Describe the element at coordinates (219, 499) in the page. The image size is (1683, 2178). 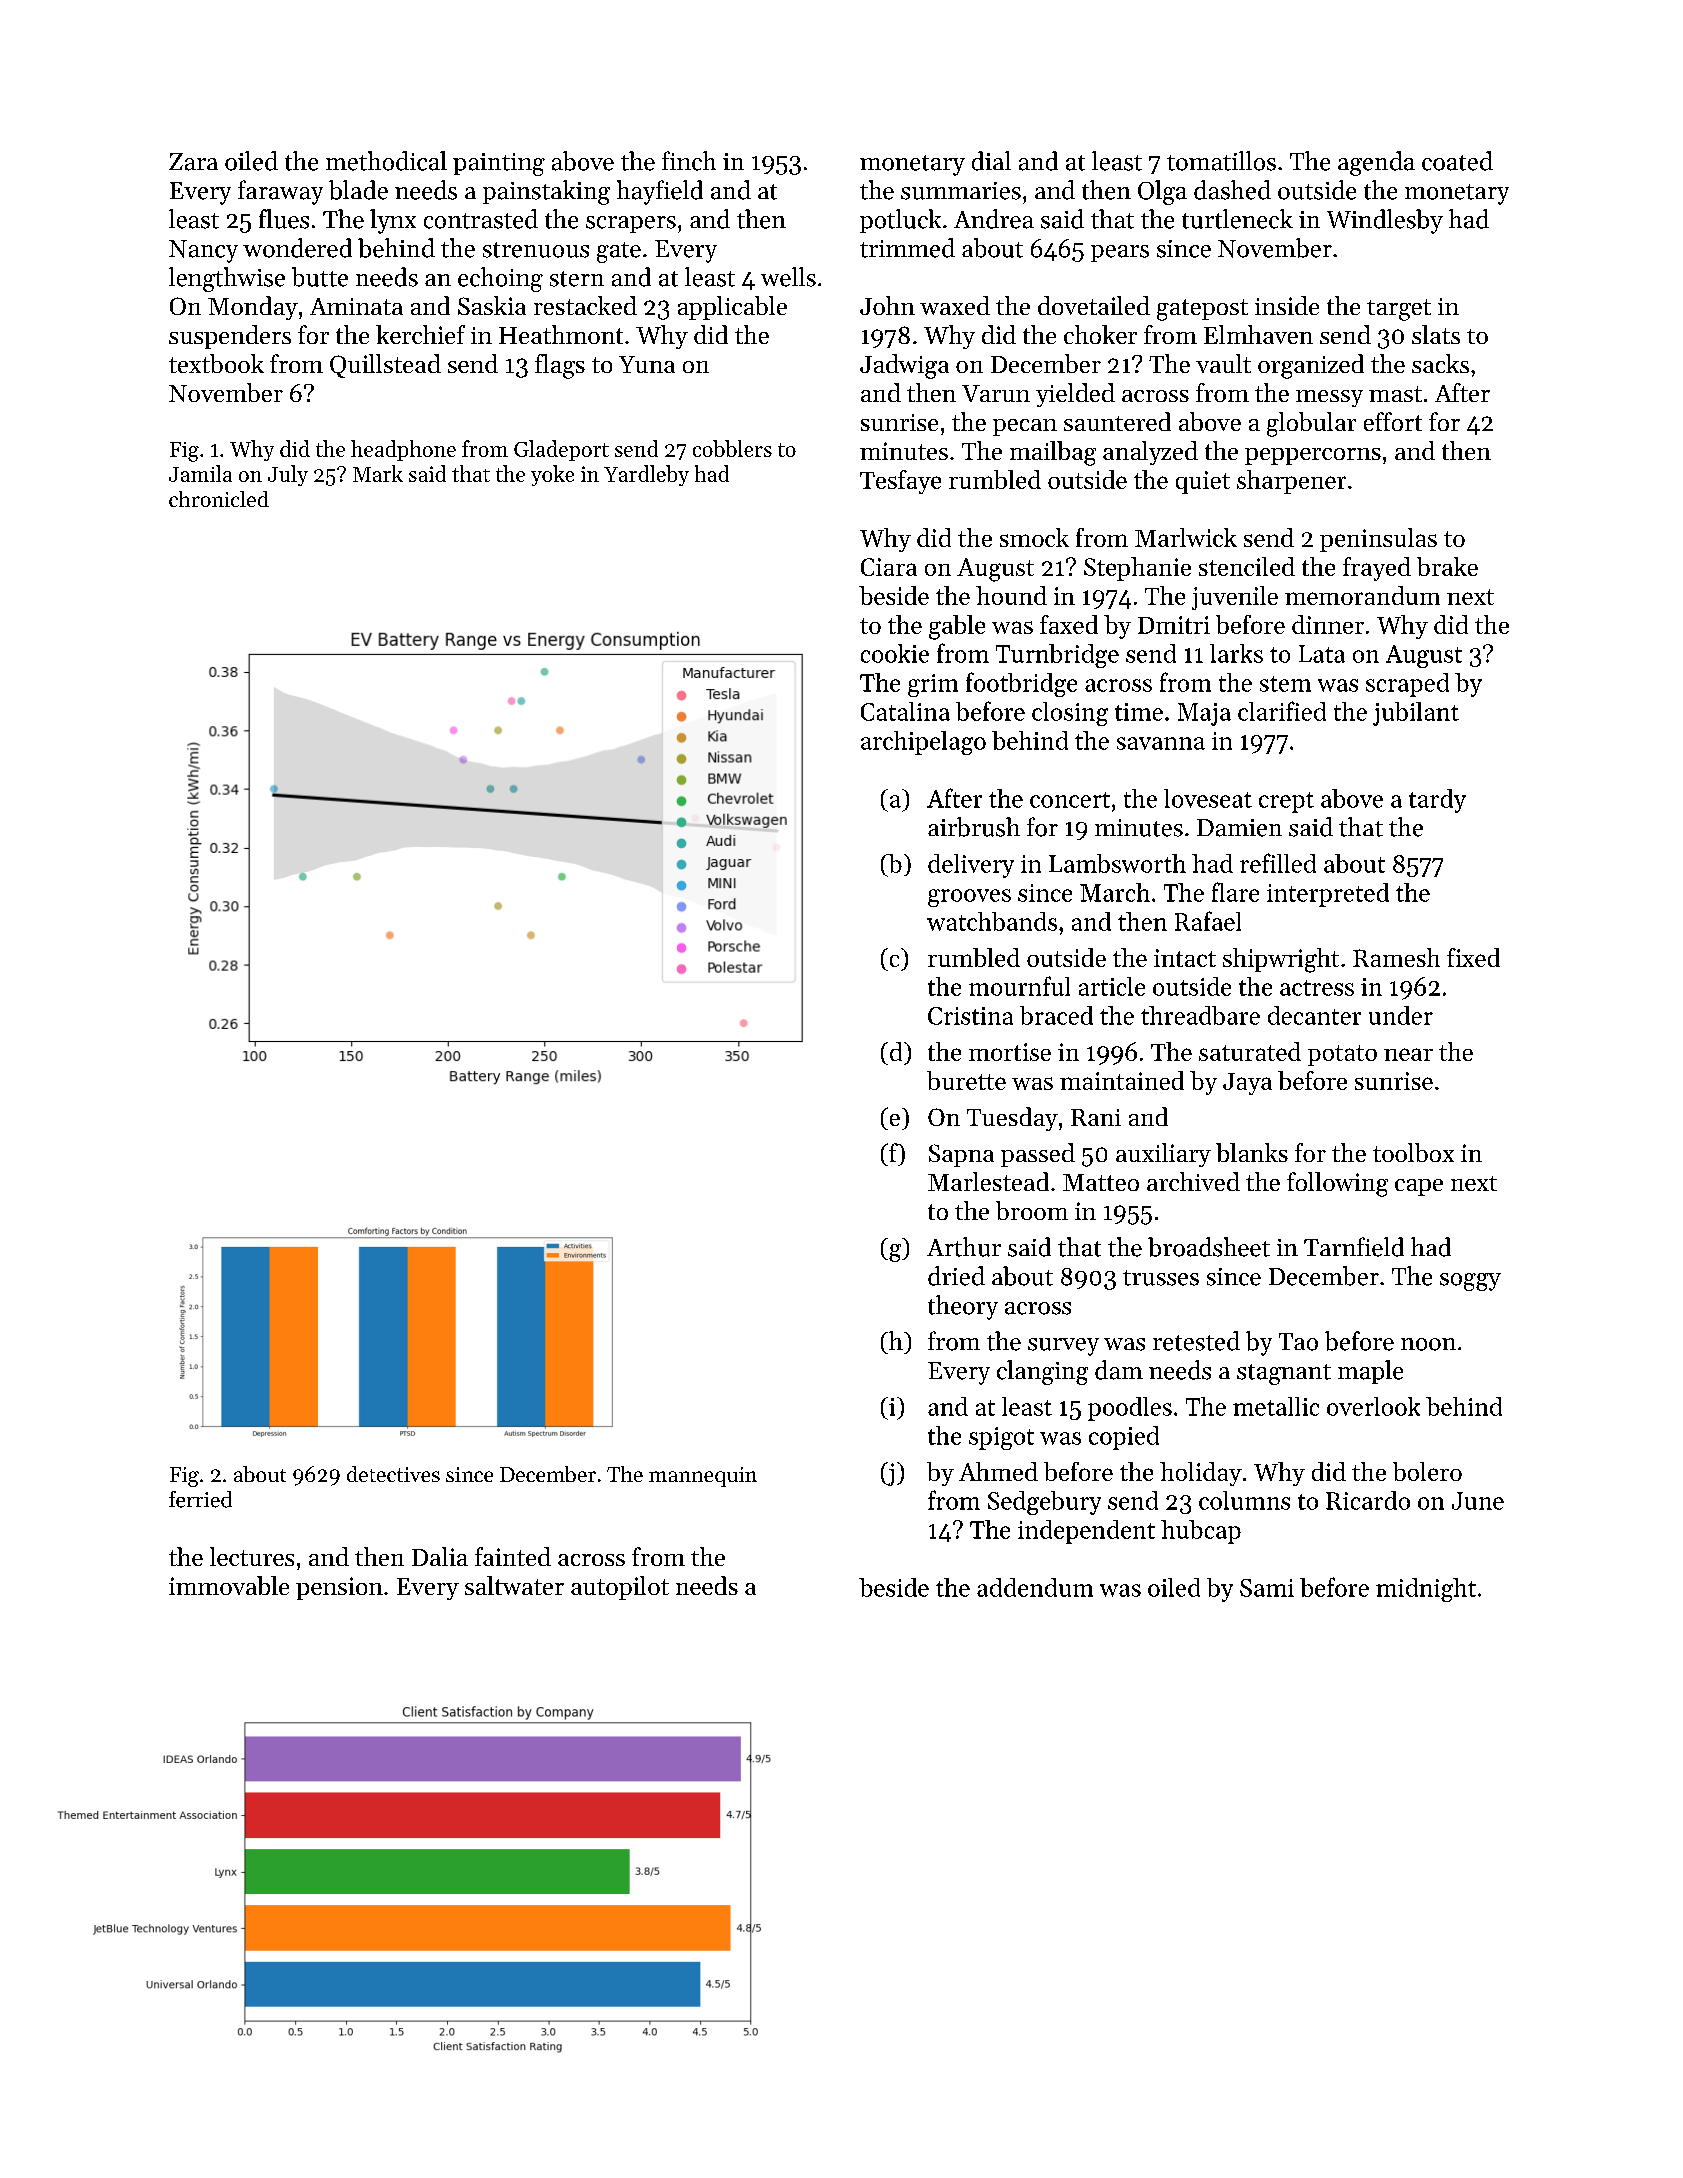
I see `chronicled` at that location.
